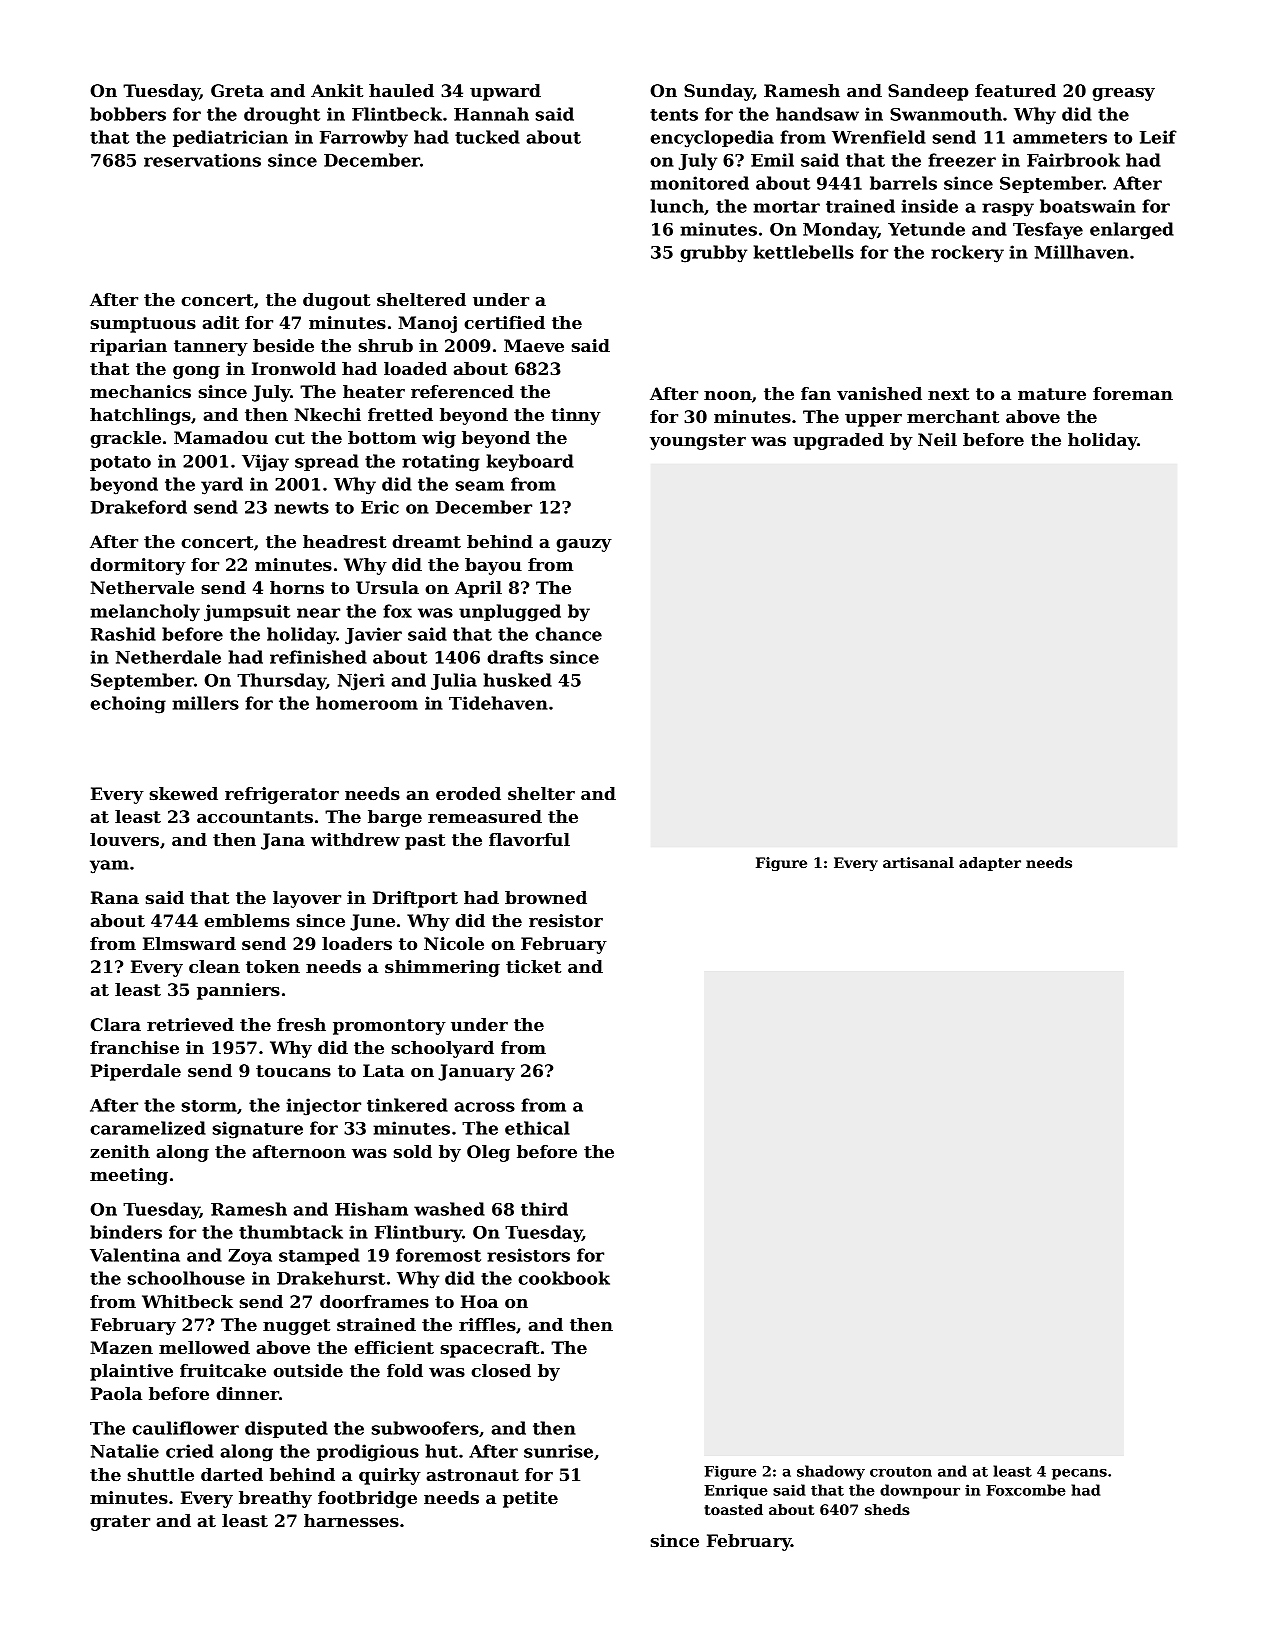  I want to click on Ankit, so click(337, 90).
